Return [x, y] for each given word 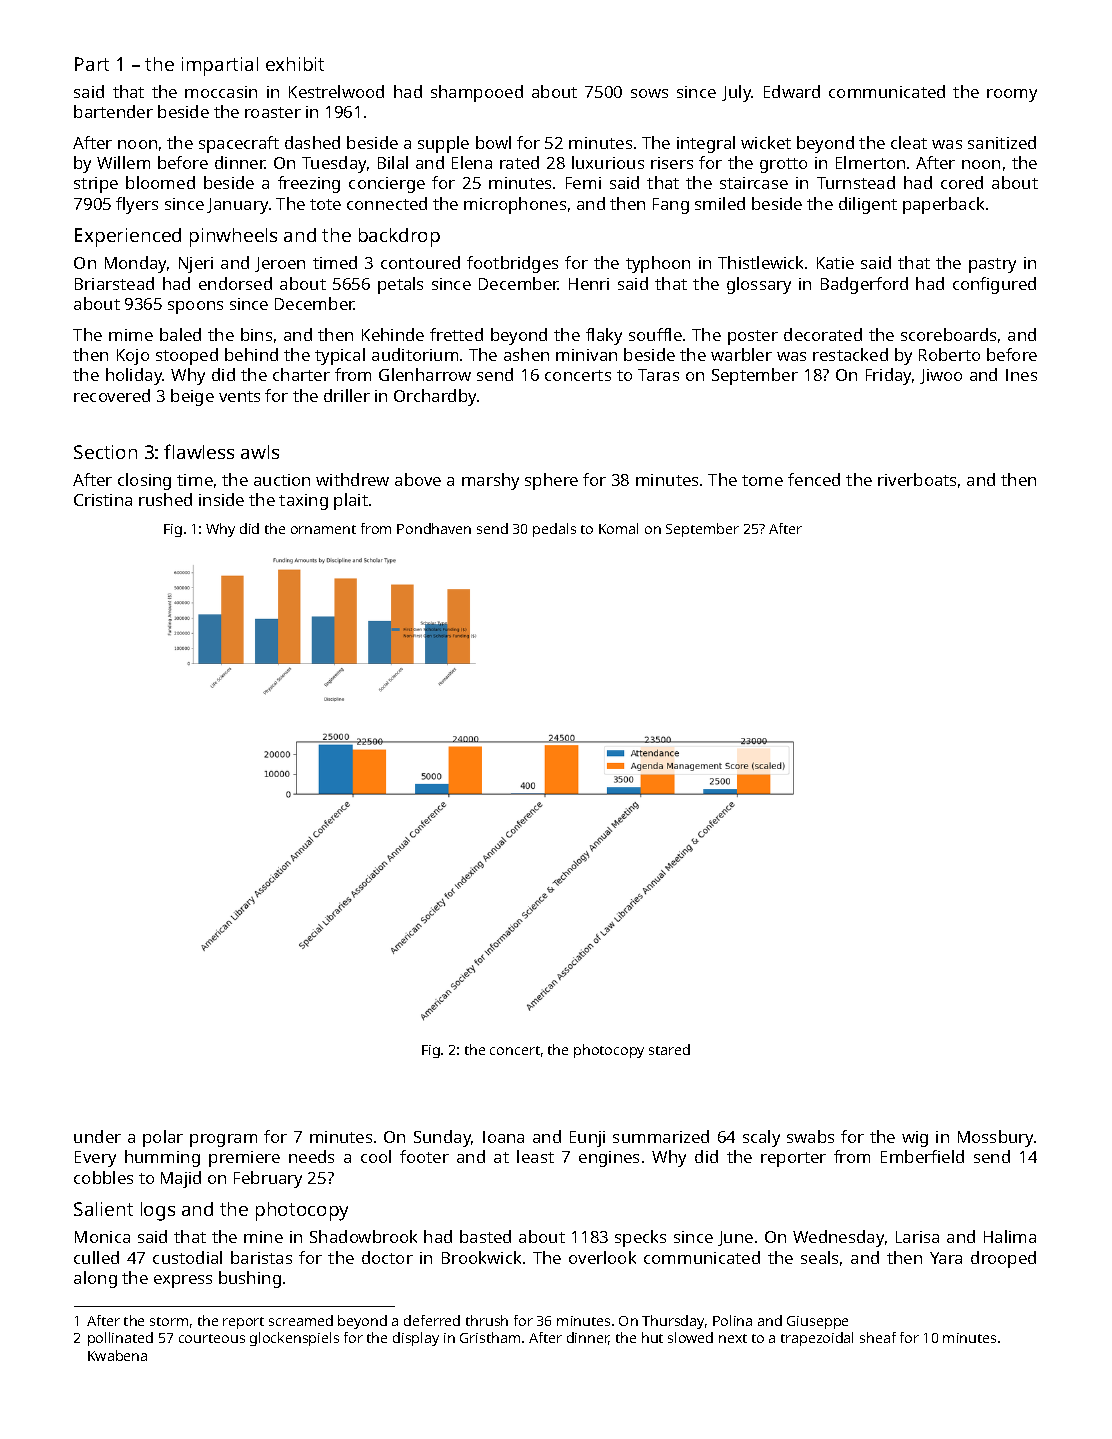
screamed [301, 1320]
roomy [1012, 95]
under [97, 1136]
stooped [187, 356]
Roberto [949, 354]
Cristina [103, 500]
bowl [493, 142]
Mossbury [996, 1138]
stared [669, 1049]
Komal [618, 528]
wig [915, 1139]
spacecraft [239, 144]
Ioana [503, 1137]
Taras [658, 375]
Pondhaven [434, 528]
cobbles [103, 1177]
